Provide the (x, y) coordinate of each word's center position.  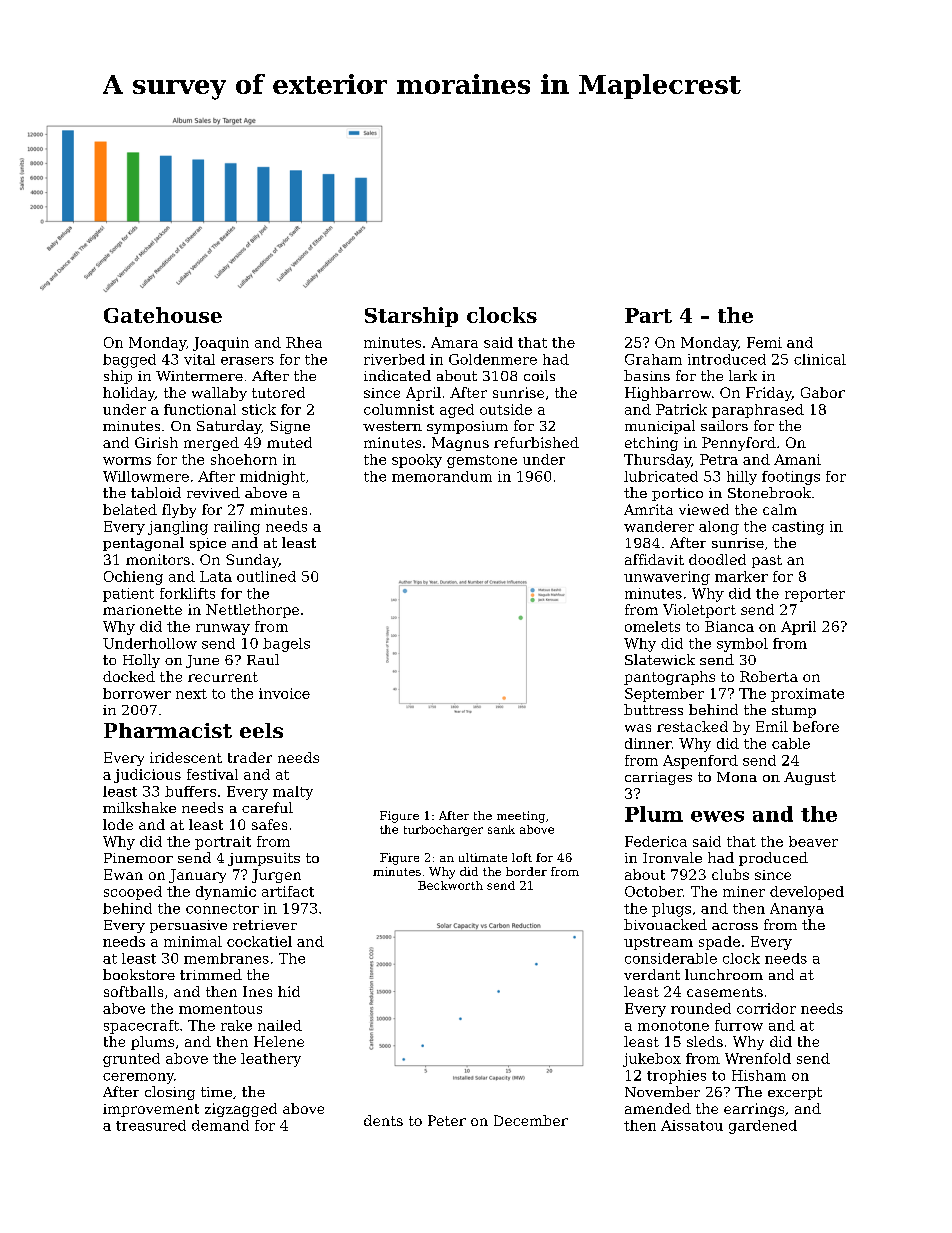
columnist (399, 409)
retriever (265, 925)
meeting (521, 817)
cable (791, 743)
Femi (764, 342)
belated (130, 509)
